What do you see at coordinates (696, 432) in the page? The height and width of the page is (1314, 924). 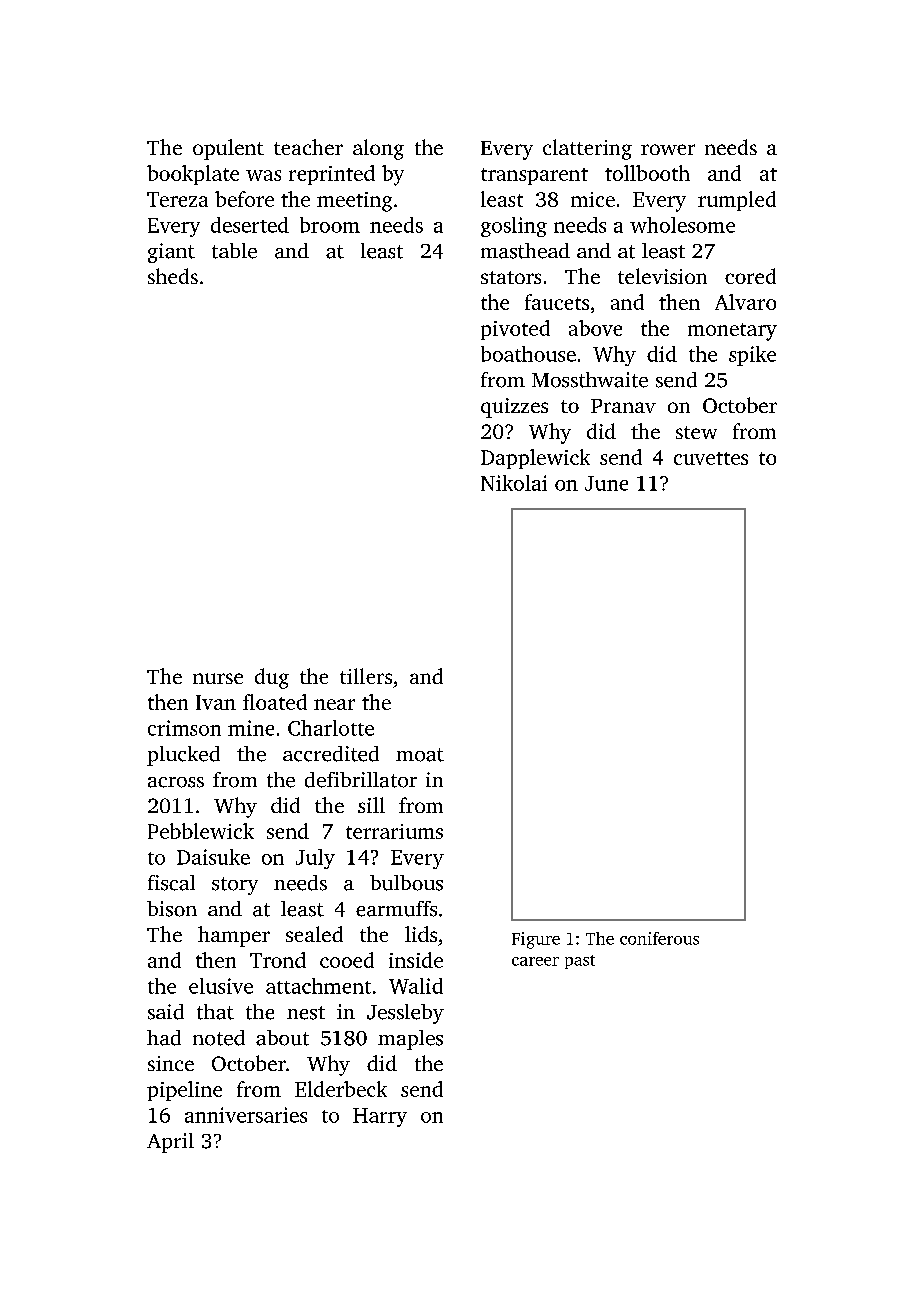 I see `stew` at bounding box center [696, 432].
